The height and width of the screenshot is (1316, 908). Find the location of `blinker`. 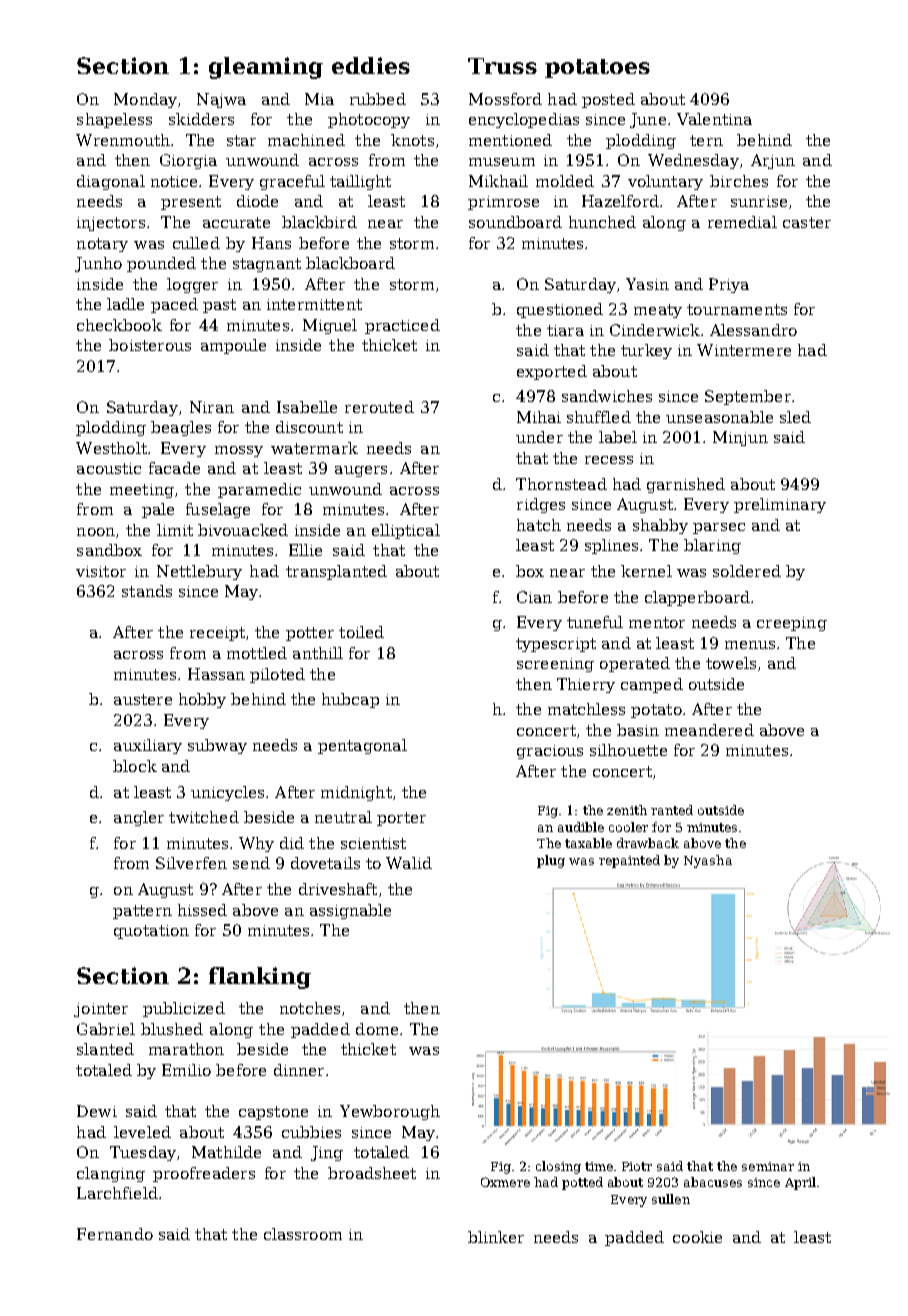

blinker is located at coordinates (496, 1237).
